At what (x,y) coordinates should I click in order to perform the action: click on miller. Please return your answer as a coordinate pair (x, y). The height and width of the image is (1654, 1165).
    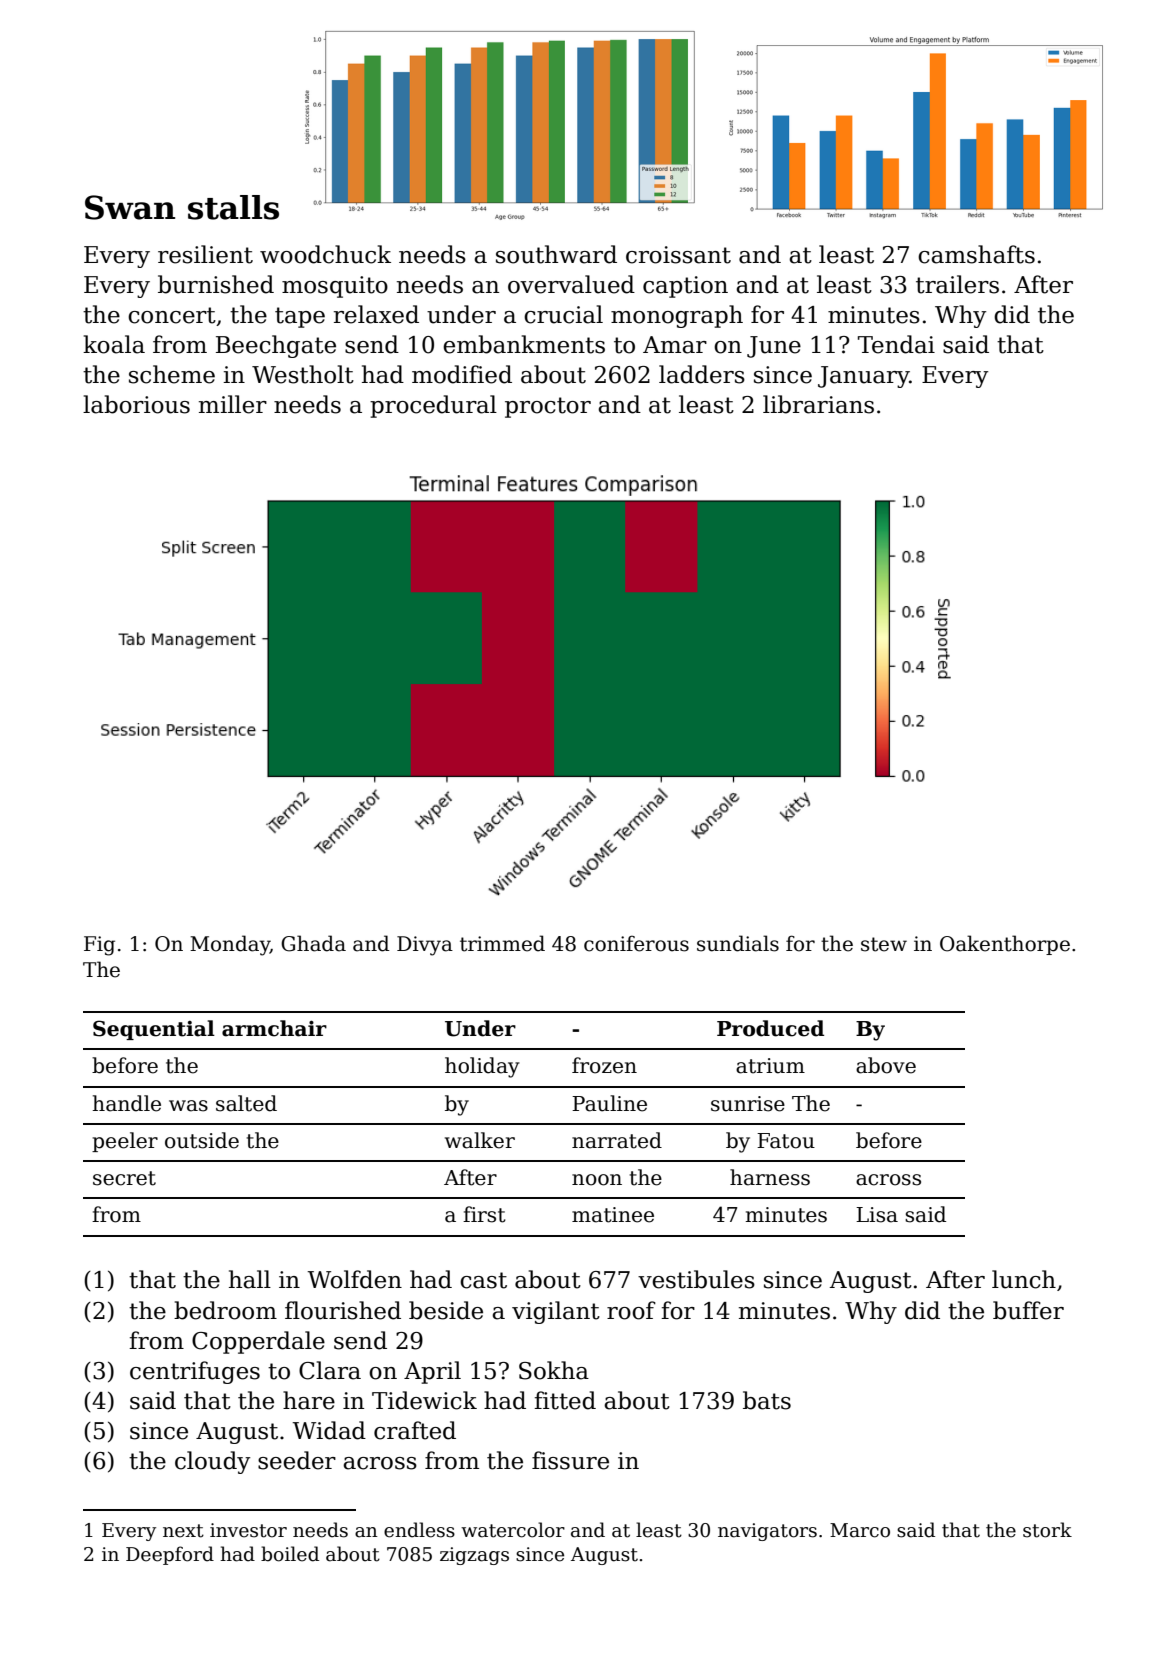
    Looking at the image, I should click on (233, 404).
